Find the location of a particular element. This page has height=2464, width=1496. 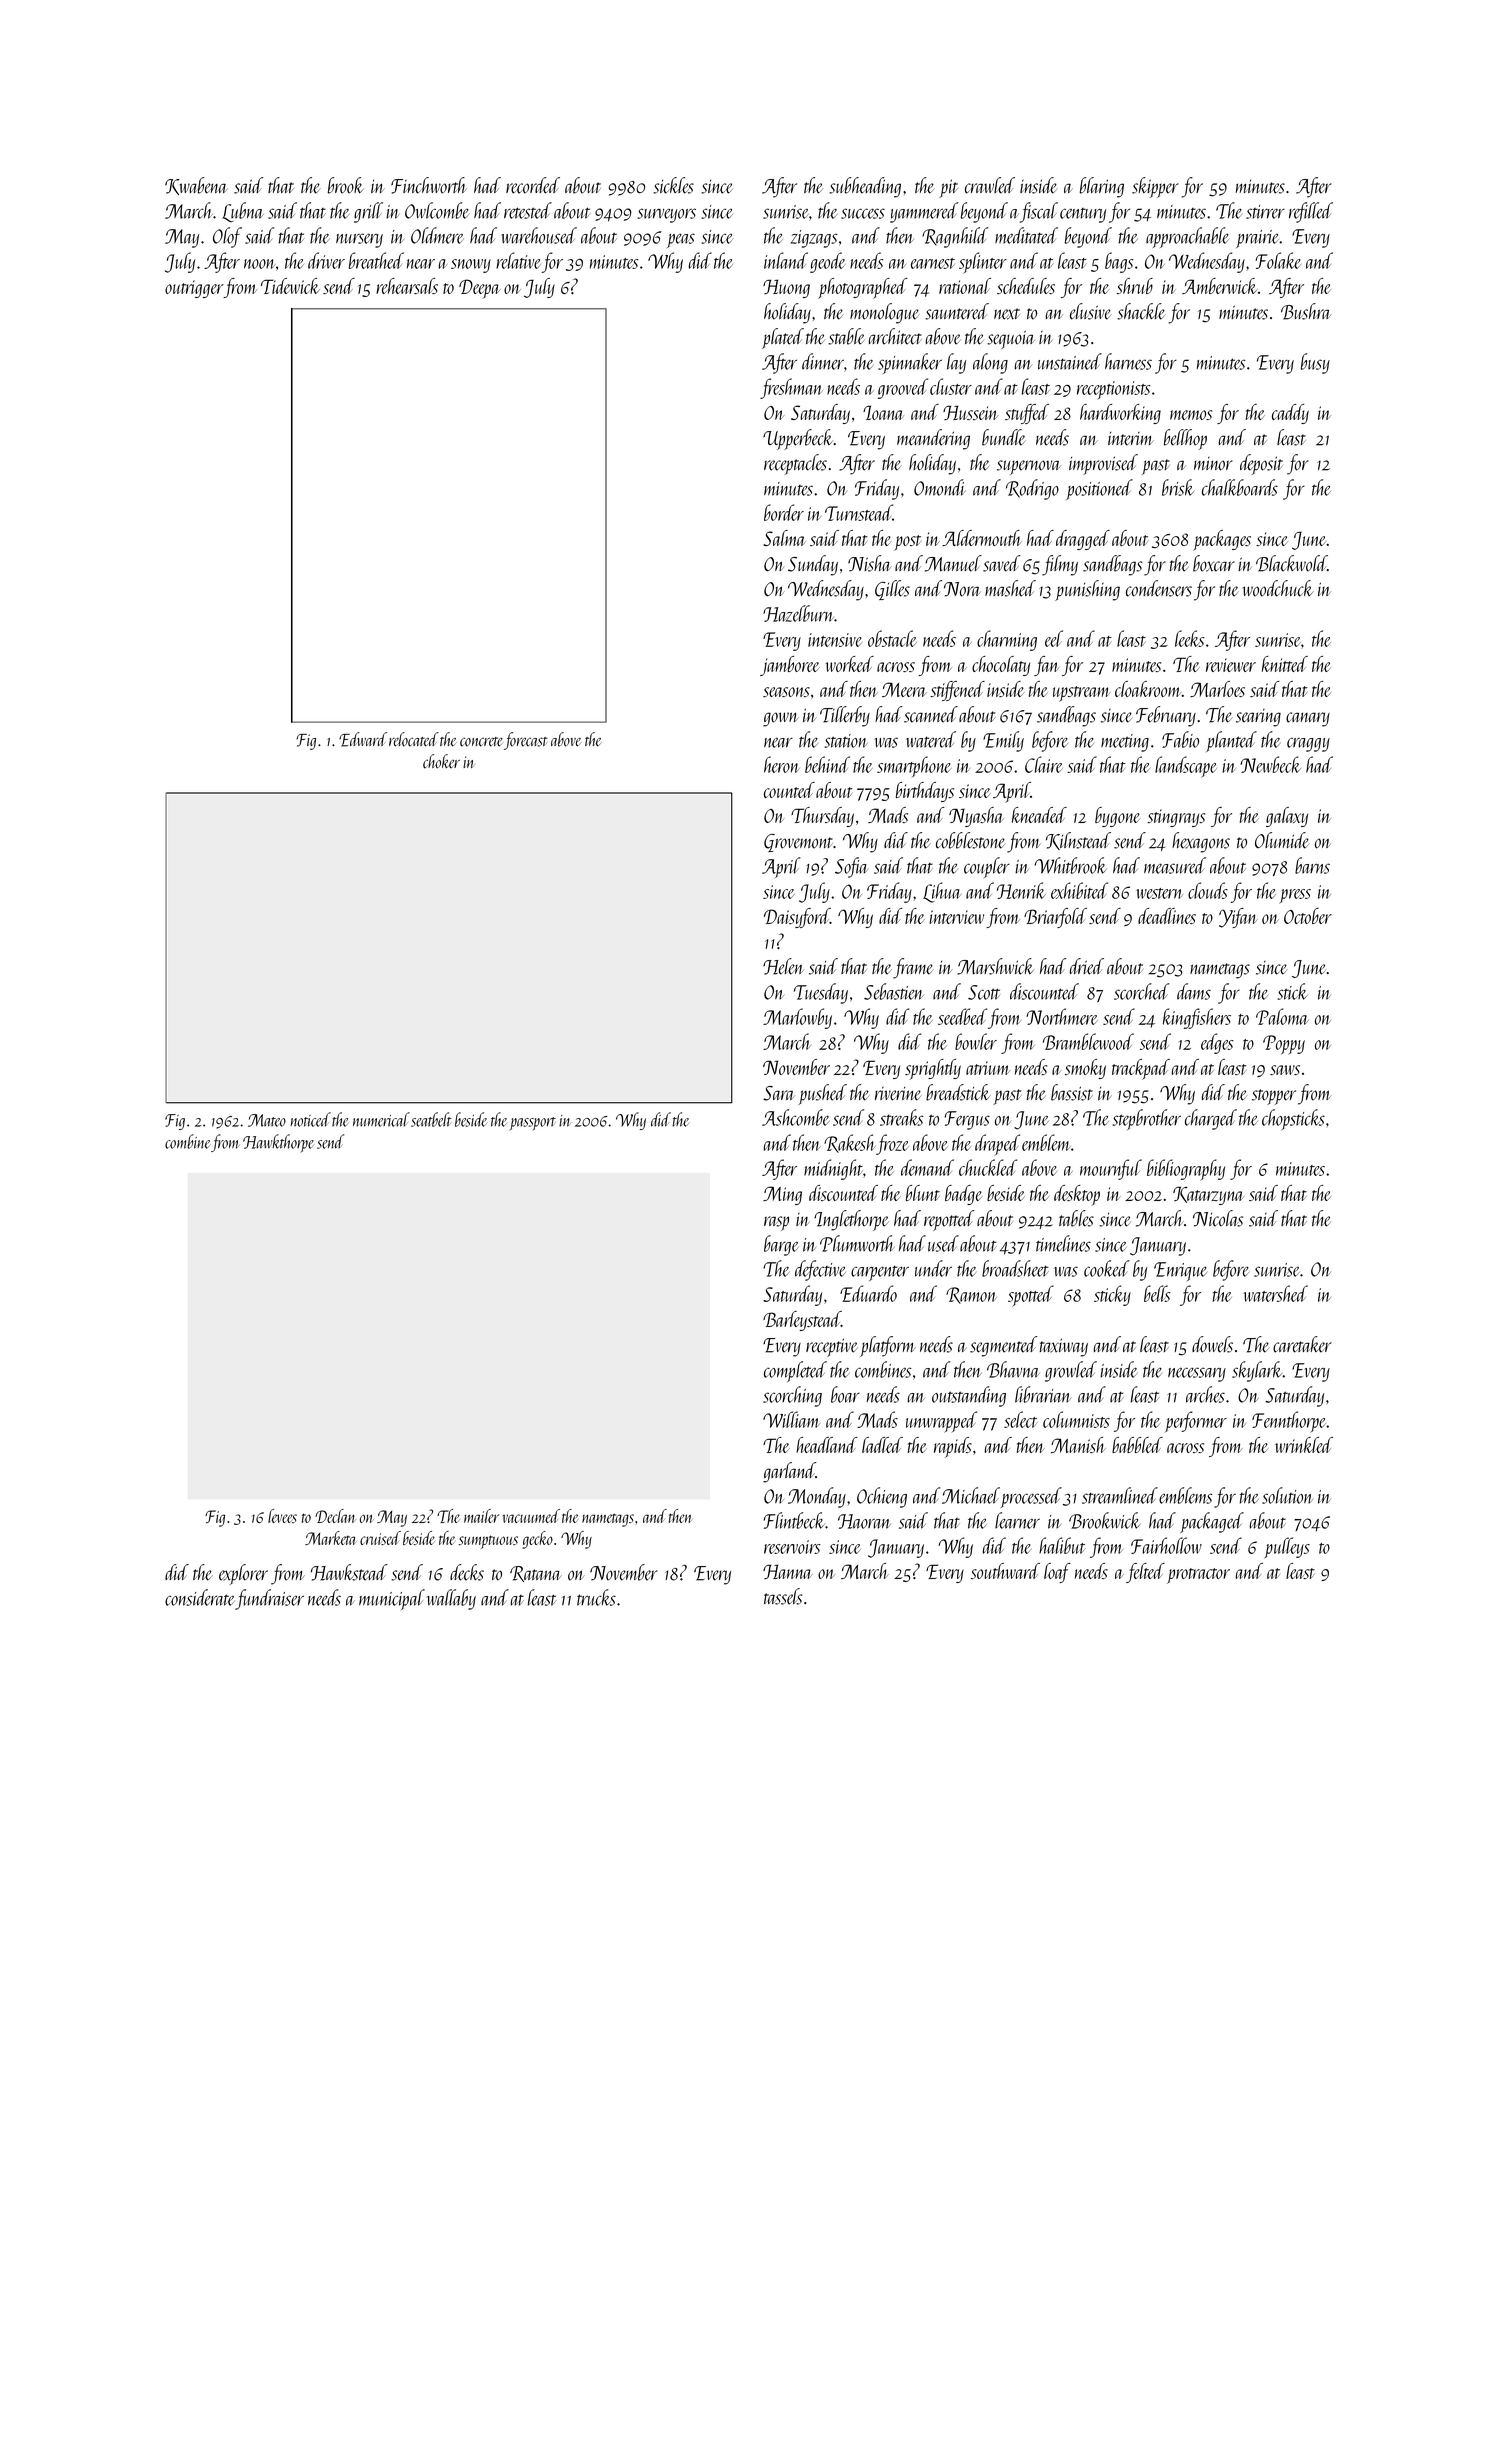

levees is located at coordinates (282, 1516).
